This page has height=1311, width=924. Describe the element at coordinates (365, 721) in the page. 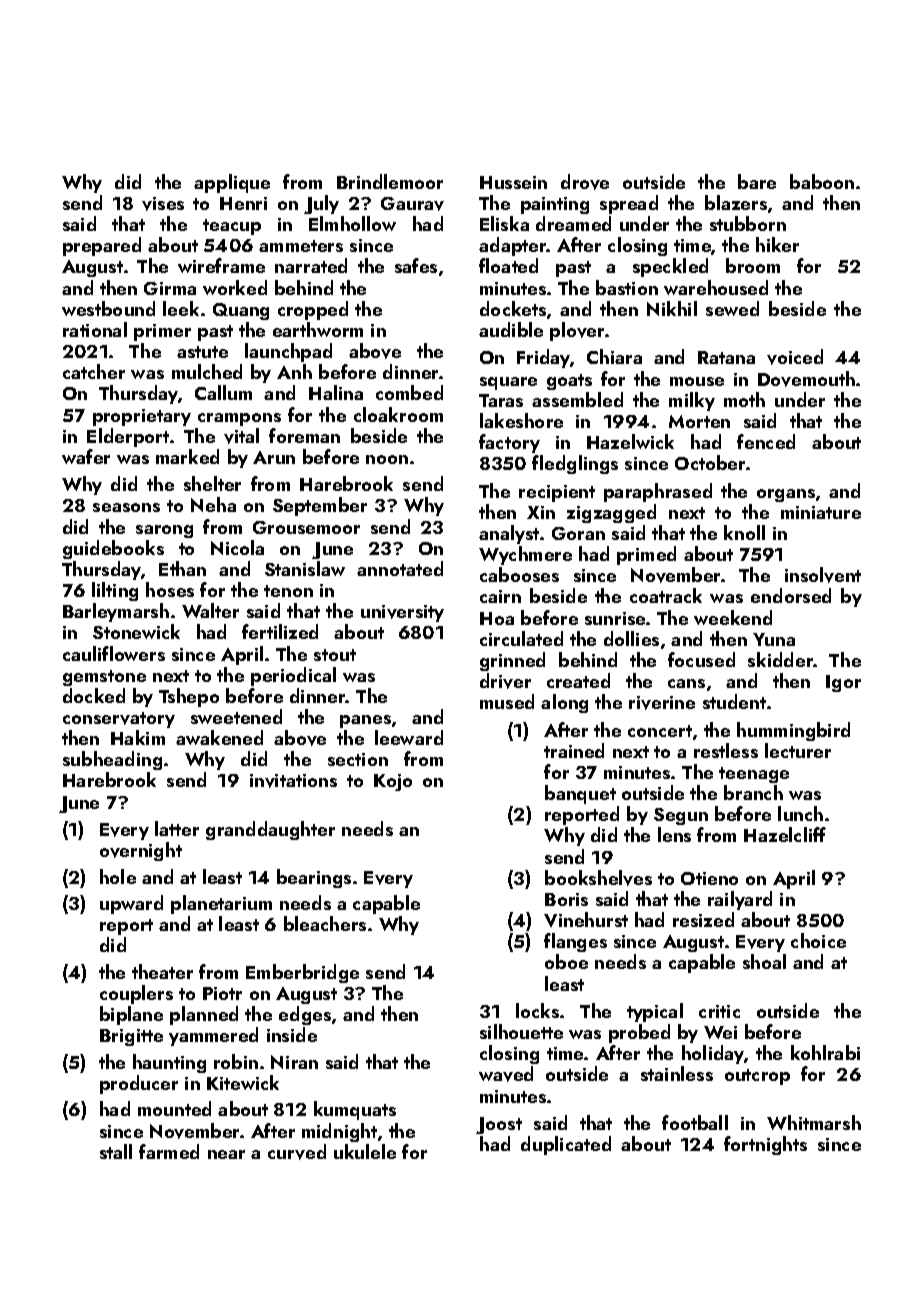

I see `panes` at that location.
